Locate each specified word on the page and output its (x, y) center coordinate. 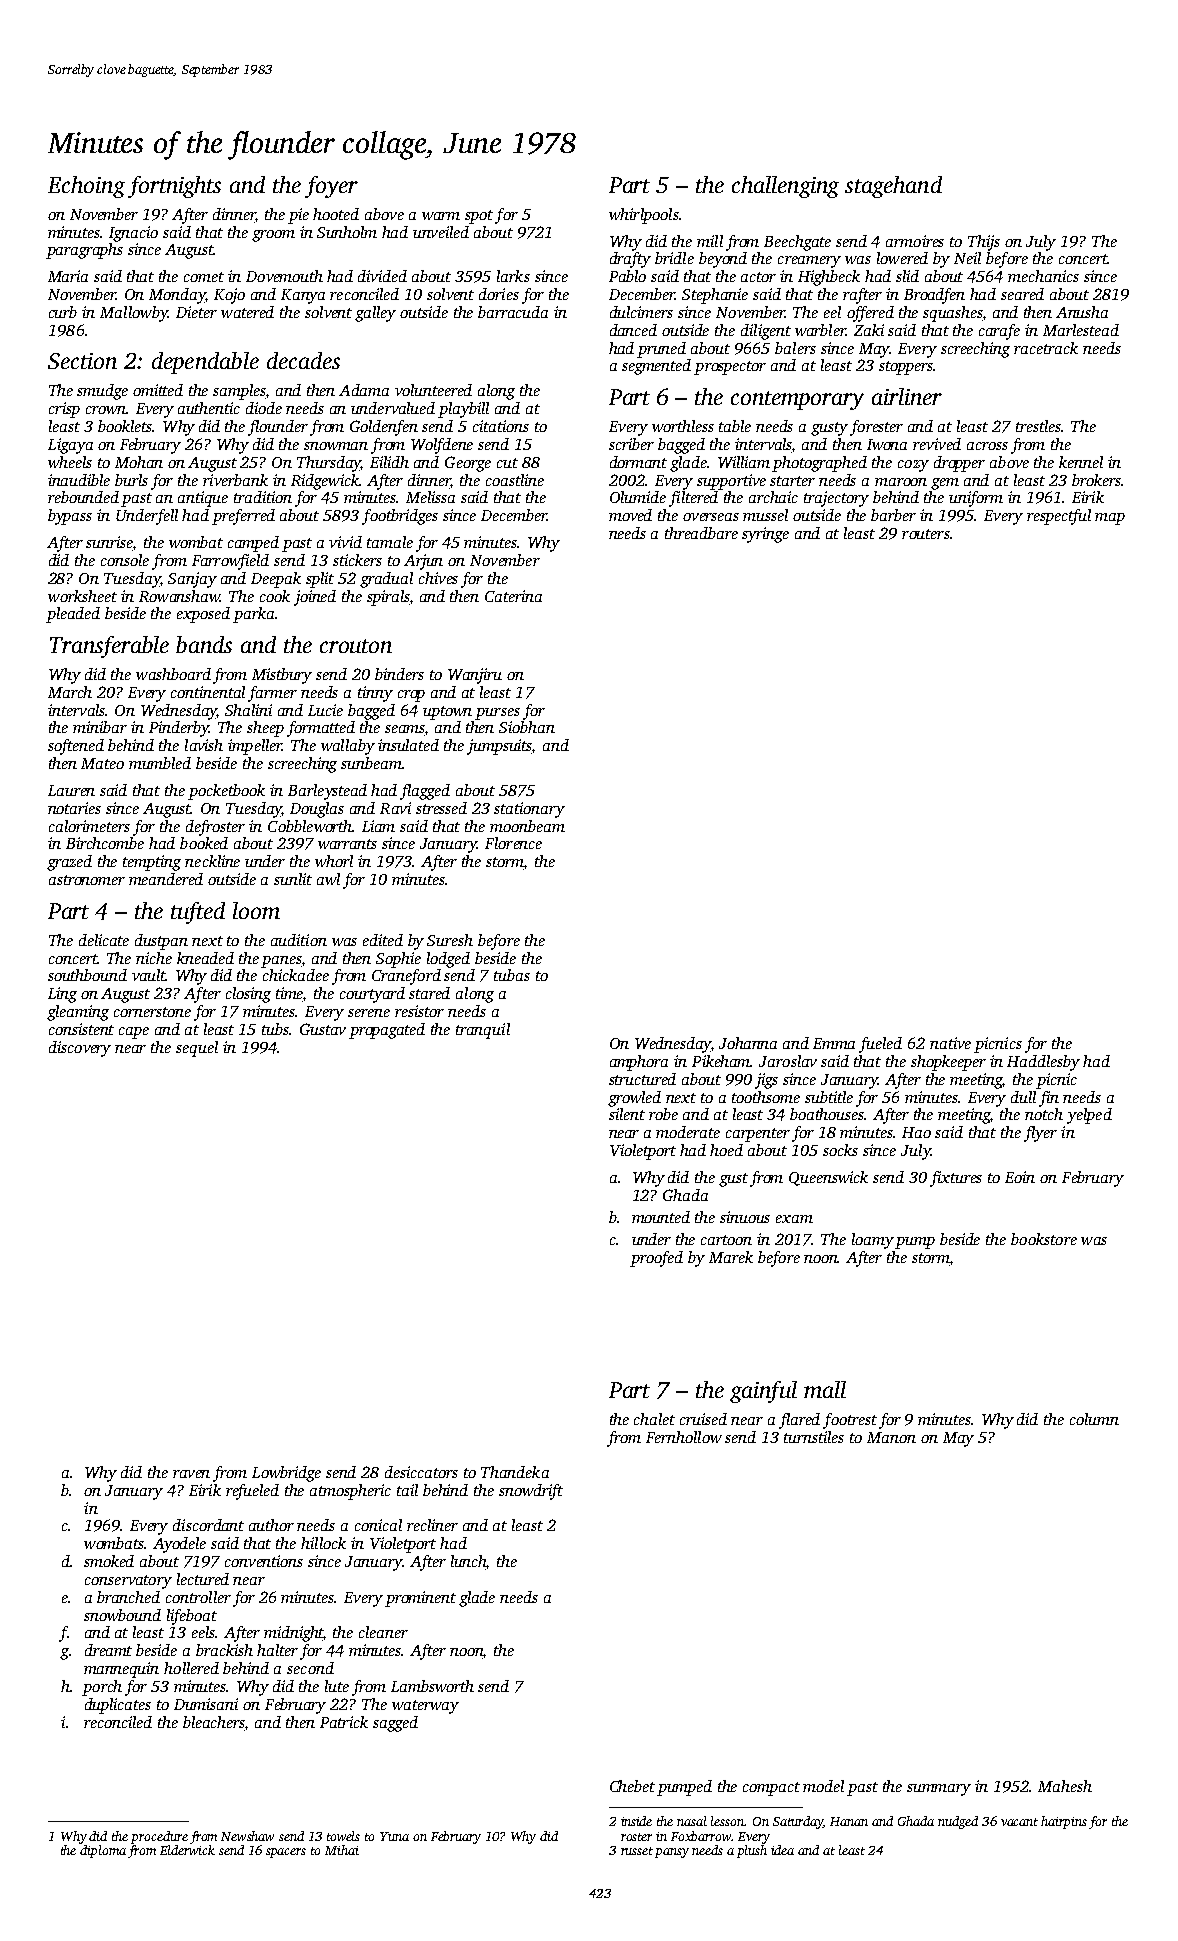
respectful (1059, 517)
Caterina (513, 596)
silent (627, 1114)
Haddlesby (1043, 1063)
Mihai (342, 1850)
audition (299, 940)
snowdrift (531, 1492)
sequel (197, 1049)
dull (1023, 1097)
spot (479, 217)
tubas (512, 975)
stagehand (893, 187)
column (1094, 1419)
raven (191, 1474)
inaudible (79, 480)
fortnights (174, 187)
